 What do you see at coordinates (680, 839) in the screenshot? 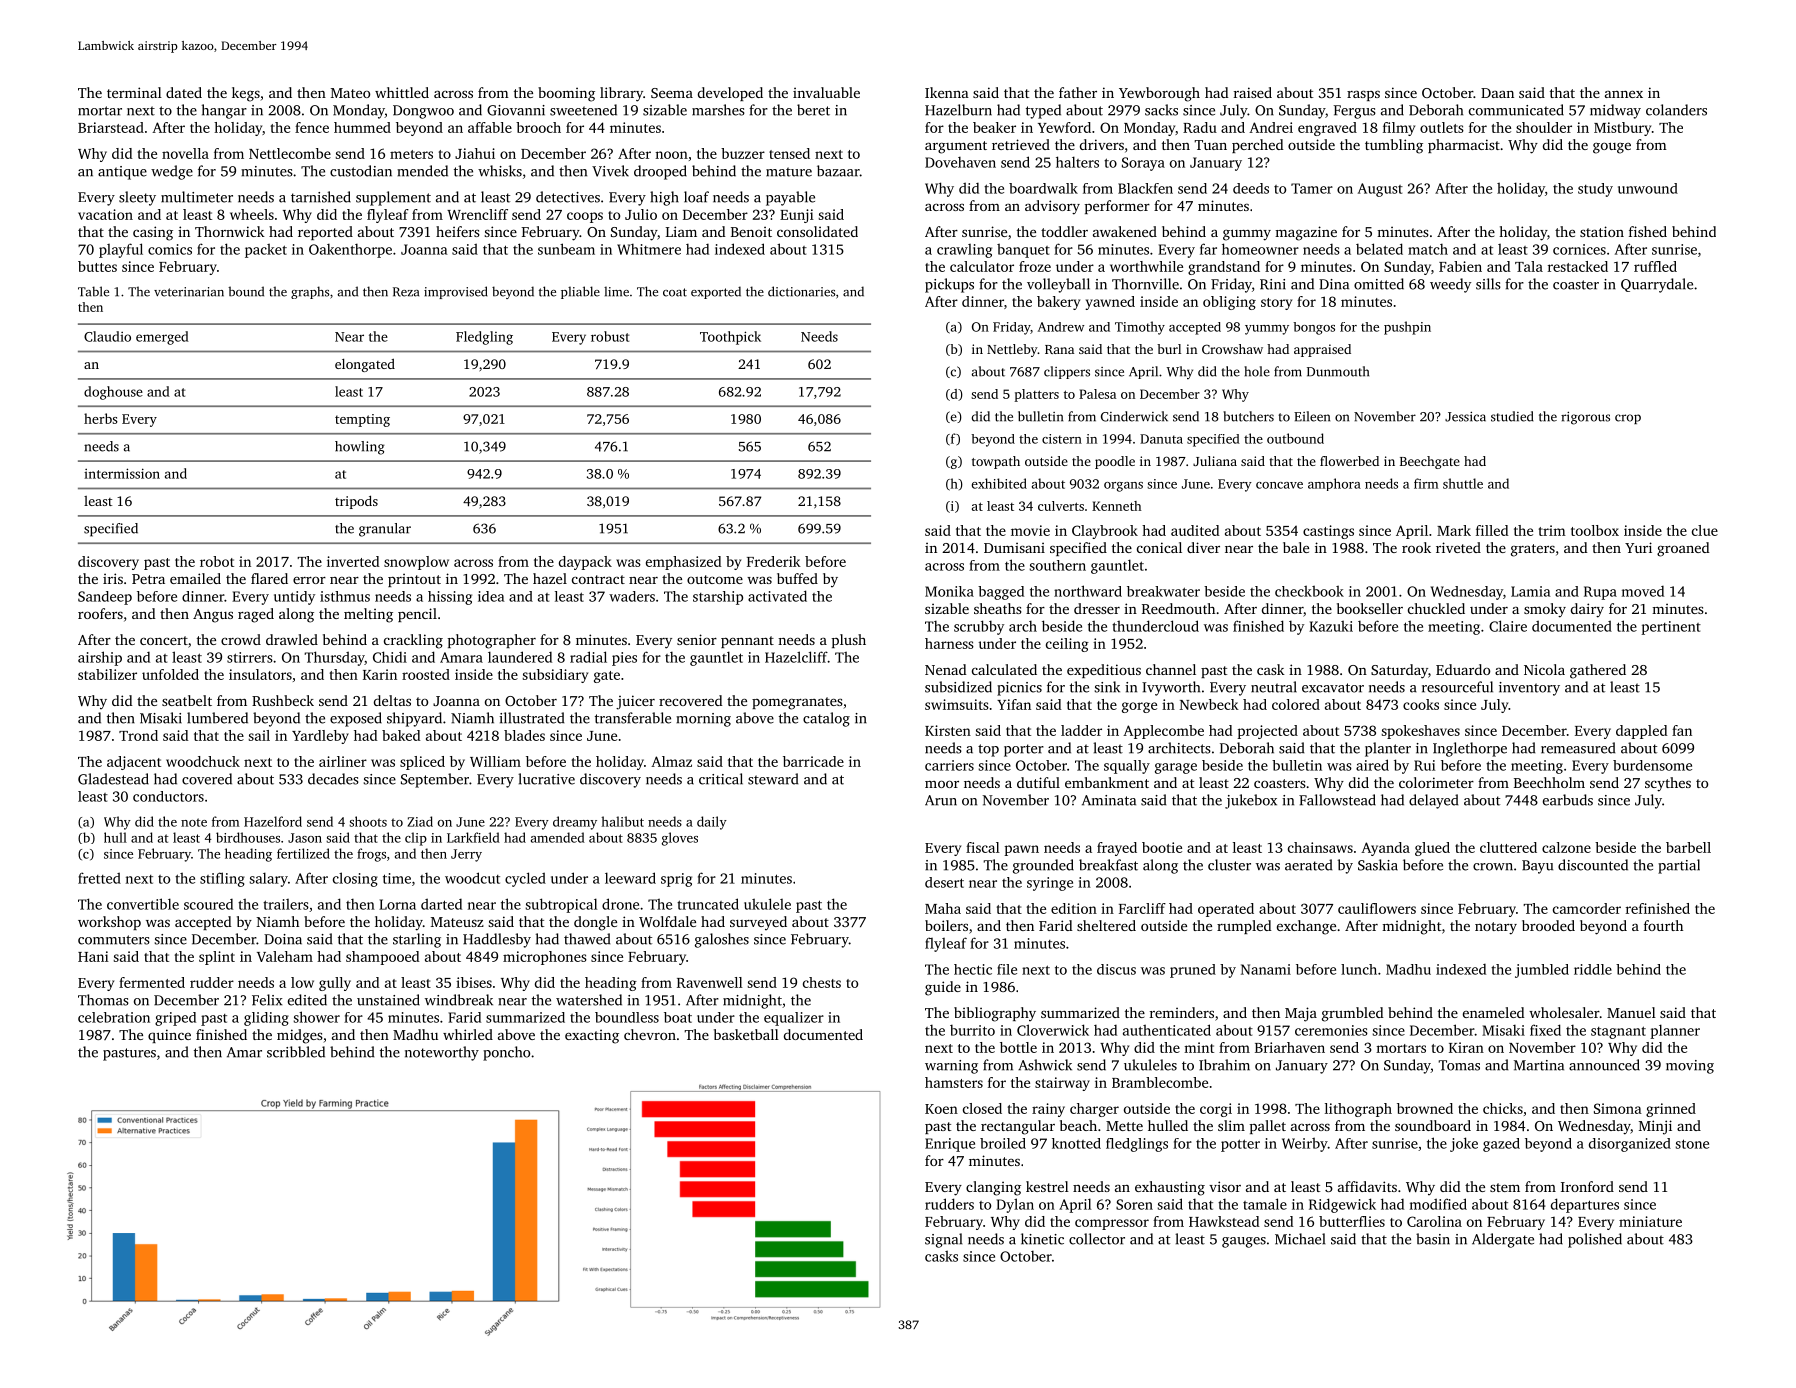
I see `gloves` at bounding box center [680, 839].
